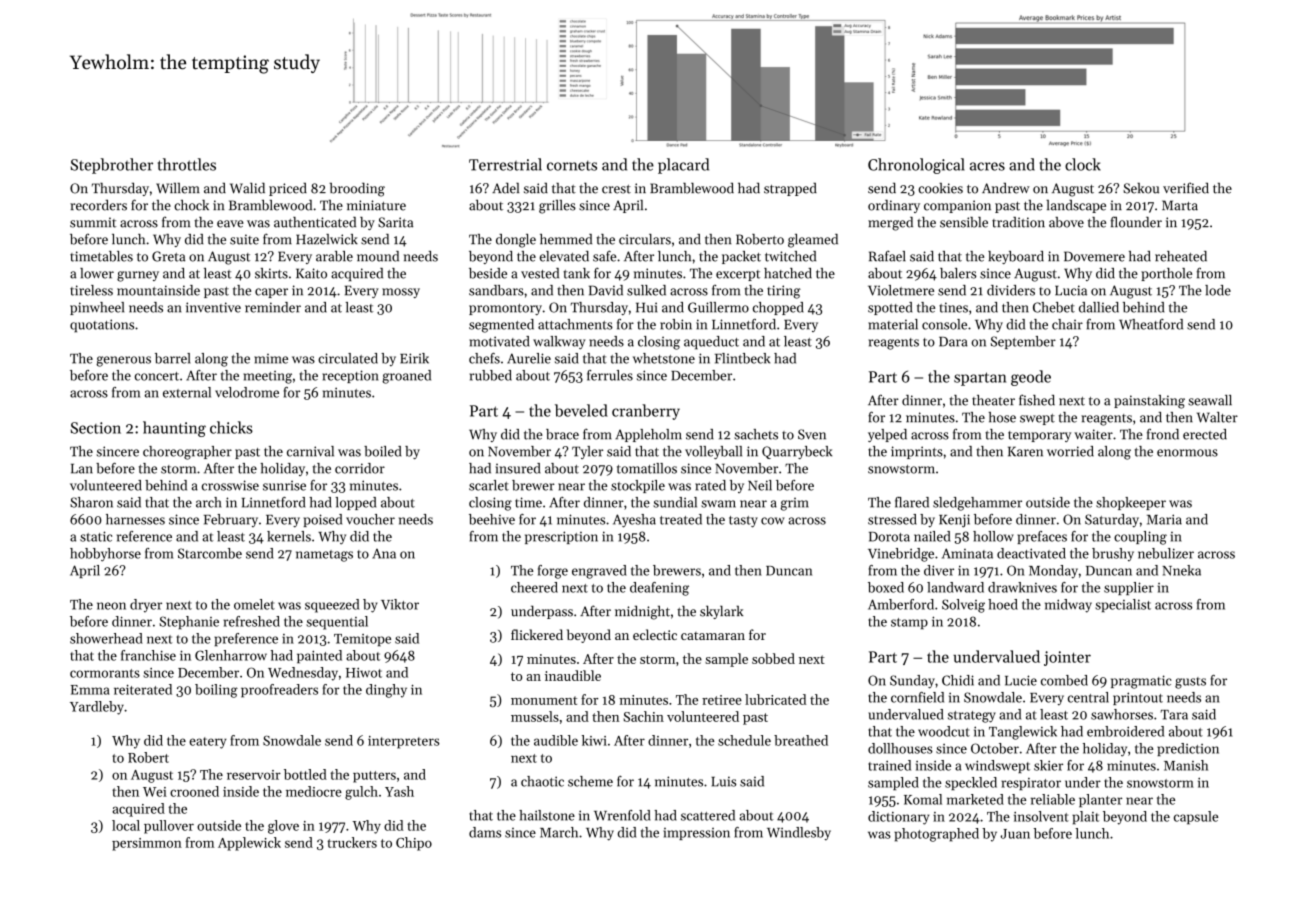 The image size is (1308, 924). I want to click on ferrules, so click(610, 375).
